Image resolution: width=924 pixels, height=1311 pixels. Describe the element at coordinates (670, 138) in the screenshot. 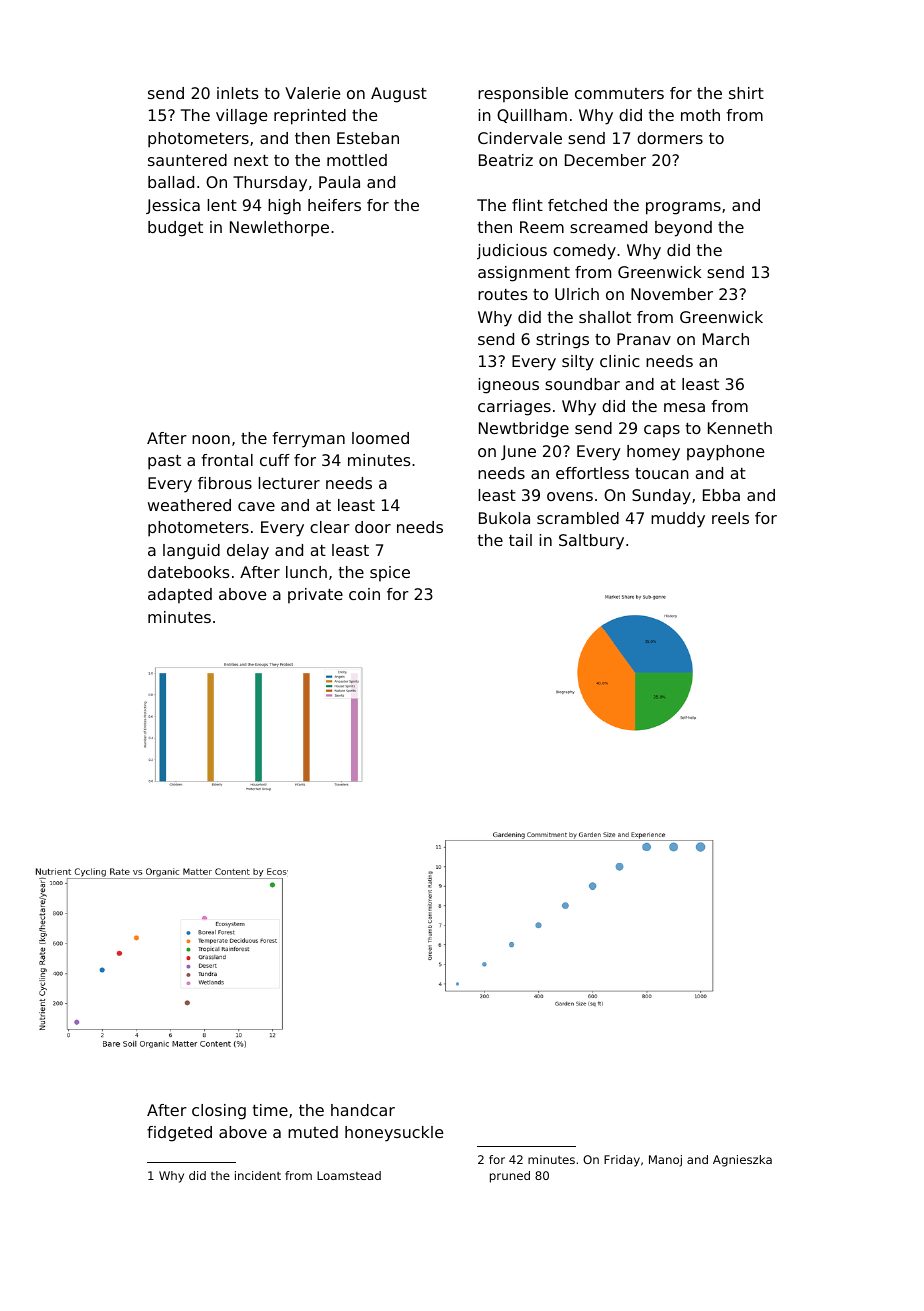

I see `dormers` at that location.
